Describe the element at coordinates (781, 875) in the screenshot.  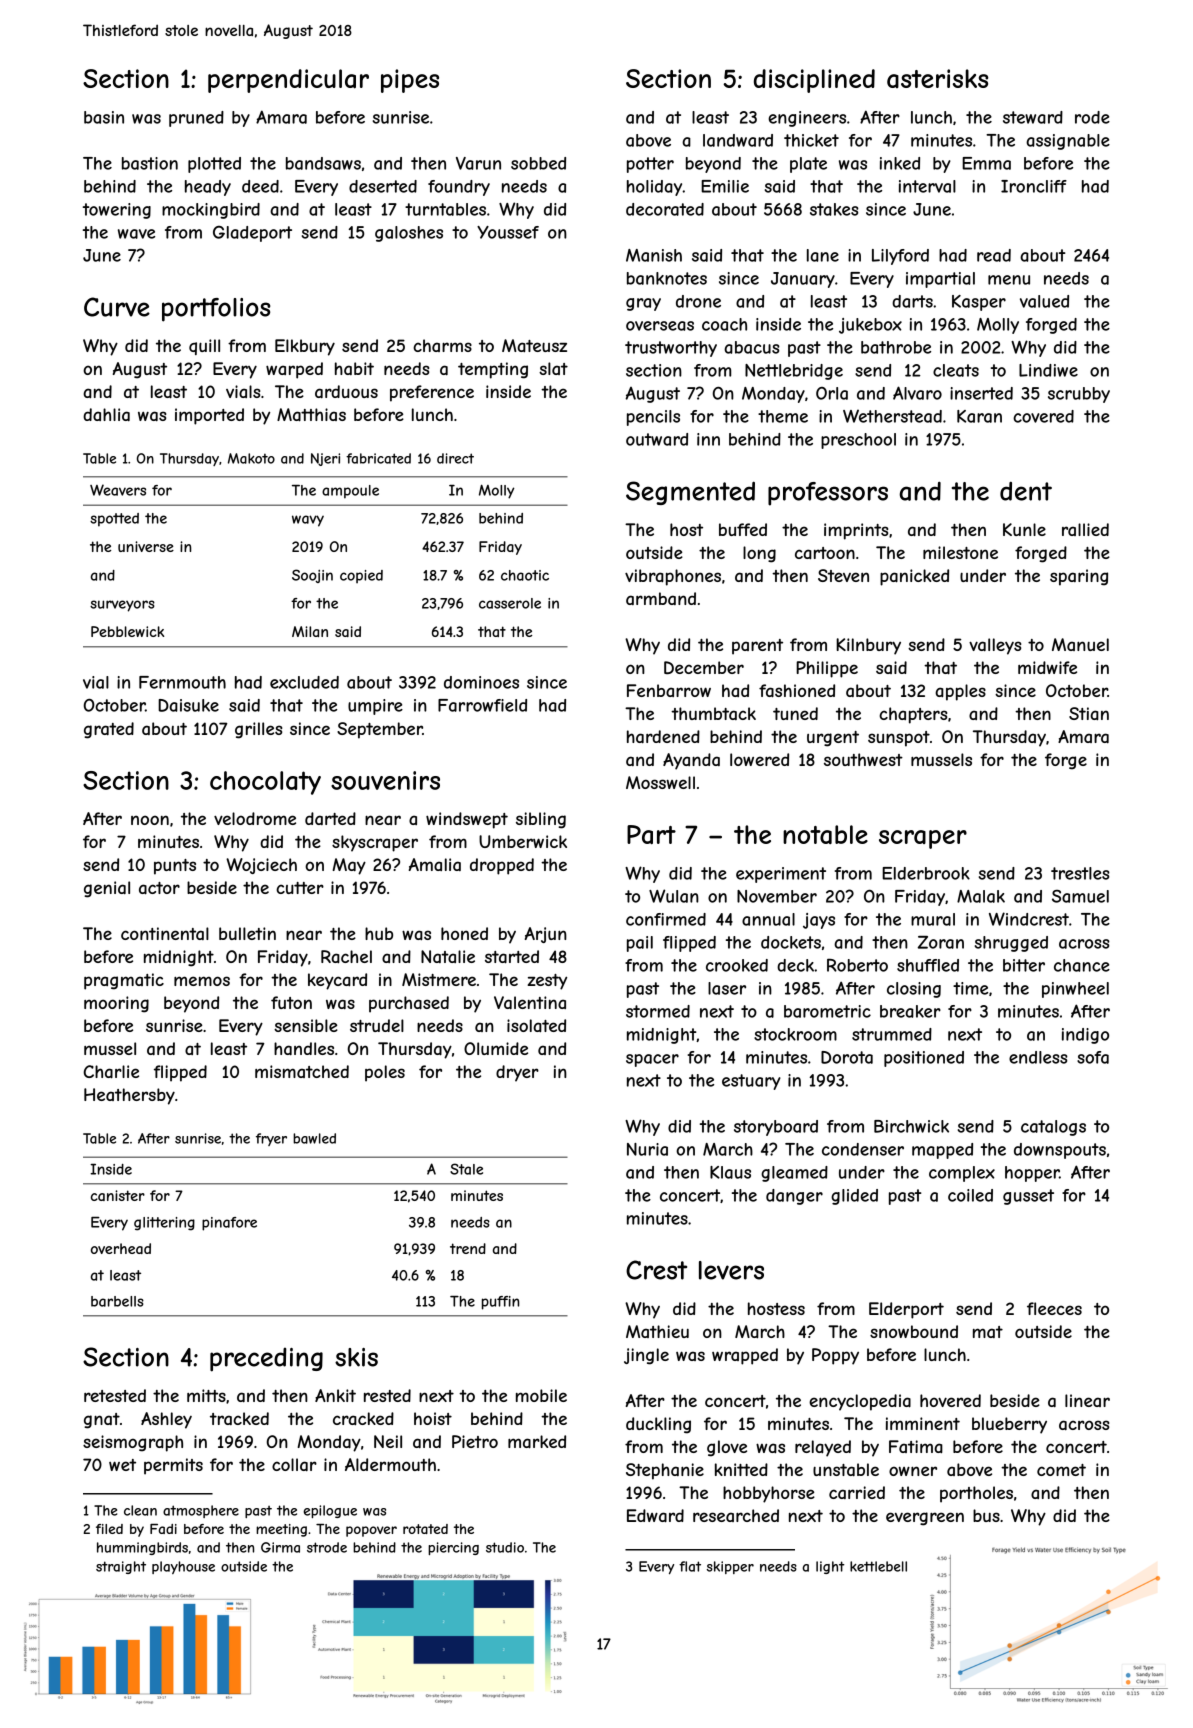
I see `experiment` at that location.
